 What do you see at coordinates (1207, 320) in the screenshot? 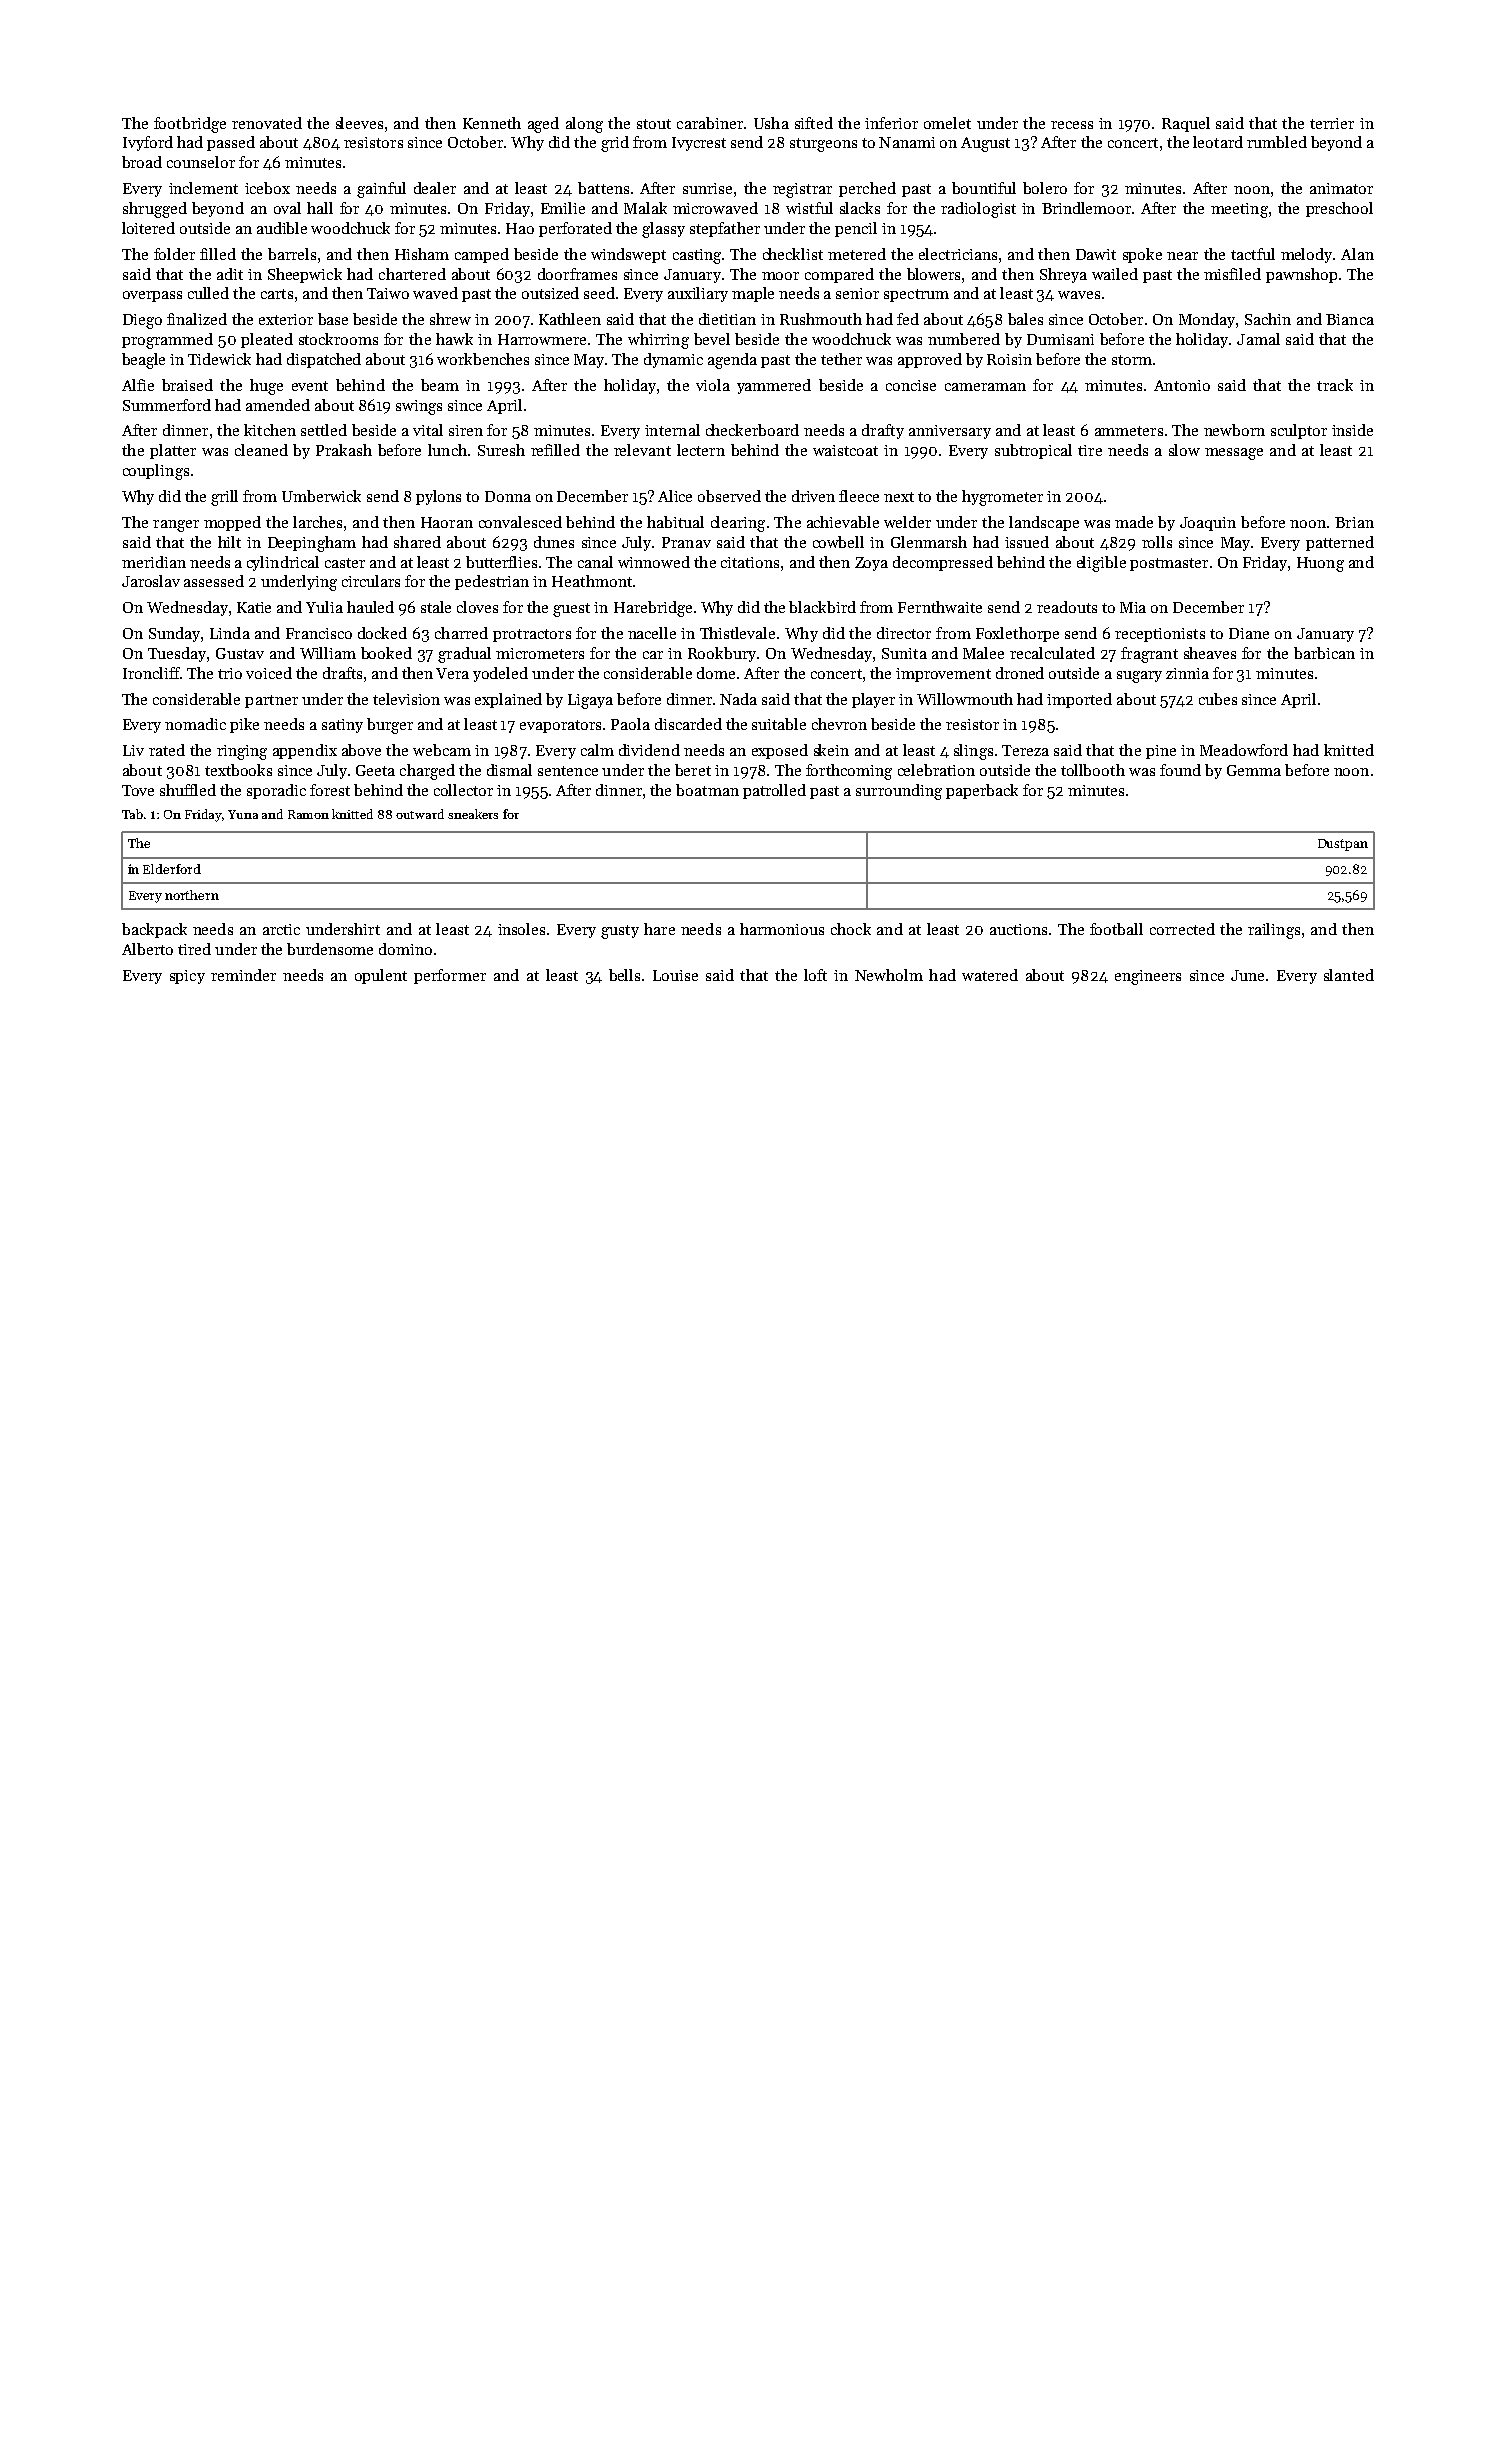
I see `Monday` at bounding box center [1207, 320].
